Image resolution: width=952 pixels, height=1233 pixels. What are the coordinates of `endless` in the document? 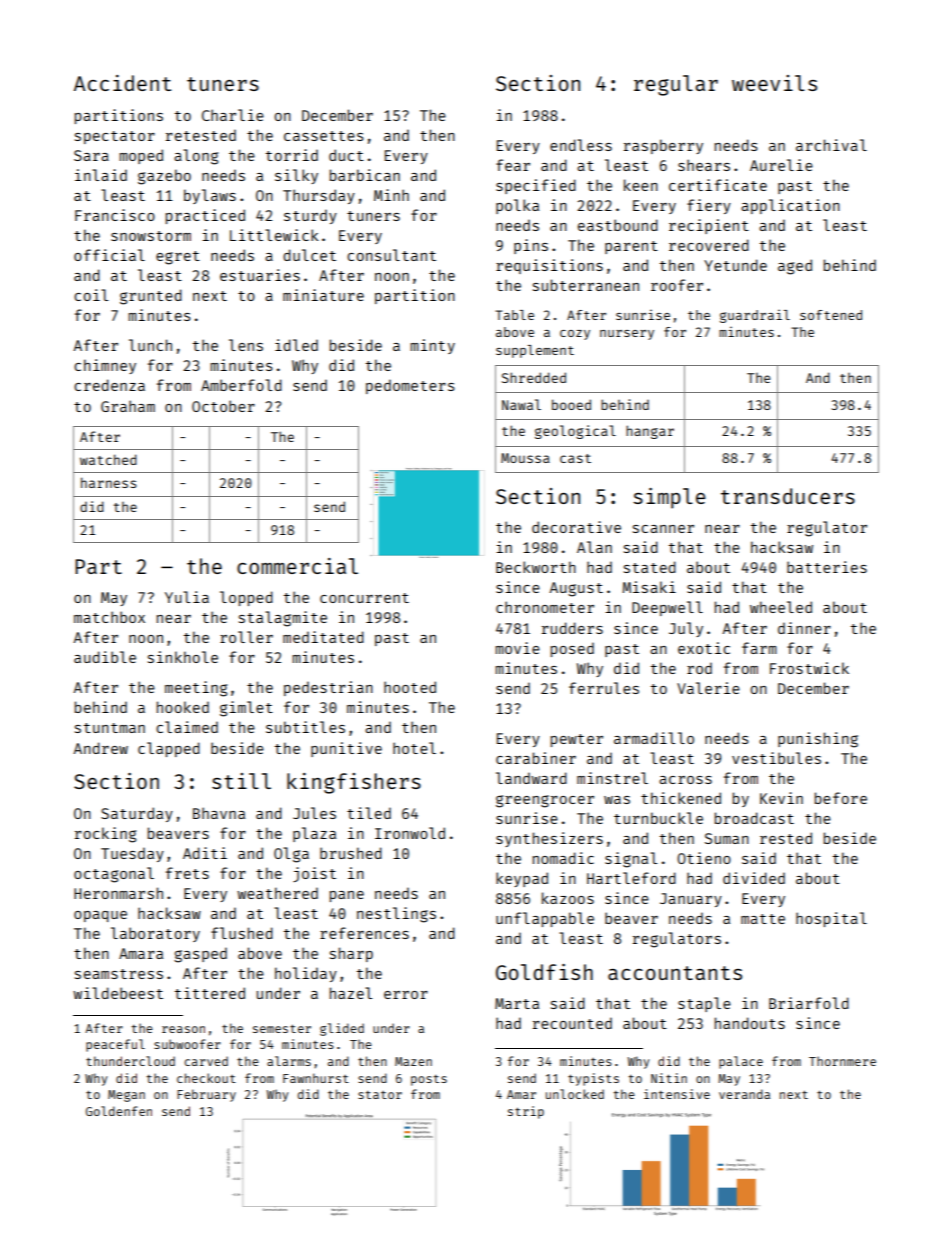 It's located at (581, 145).
